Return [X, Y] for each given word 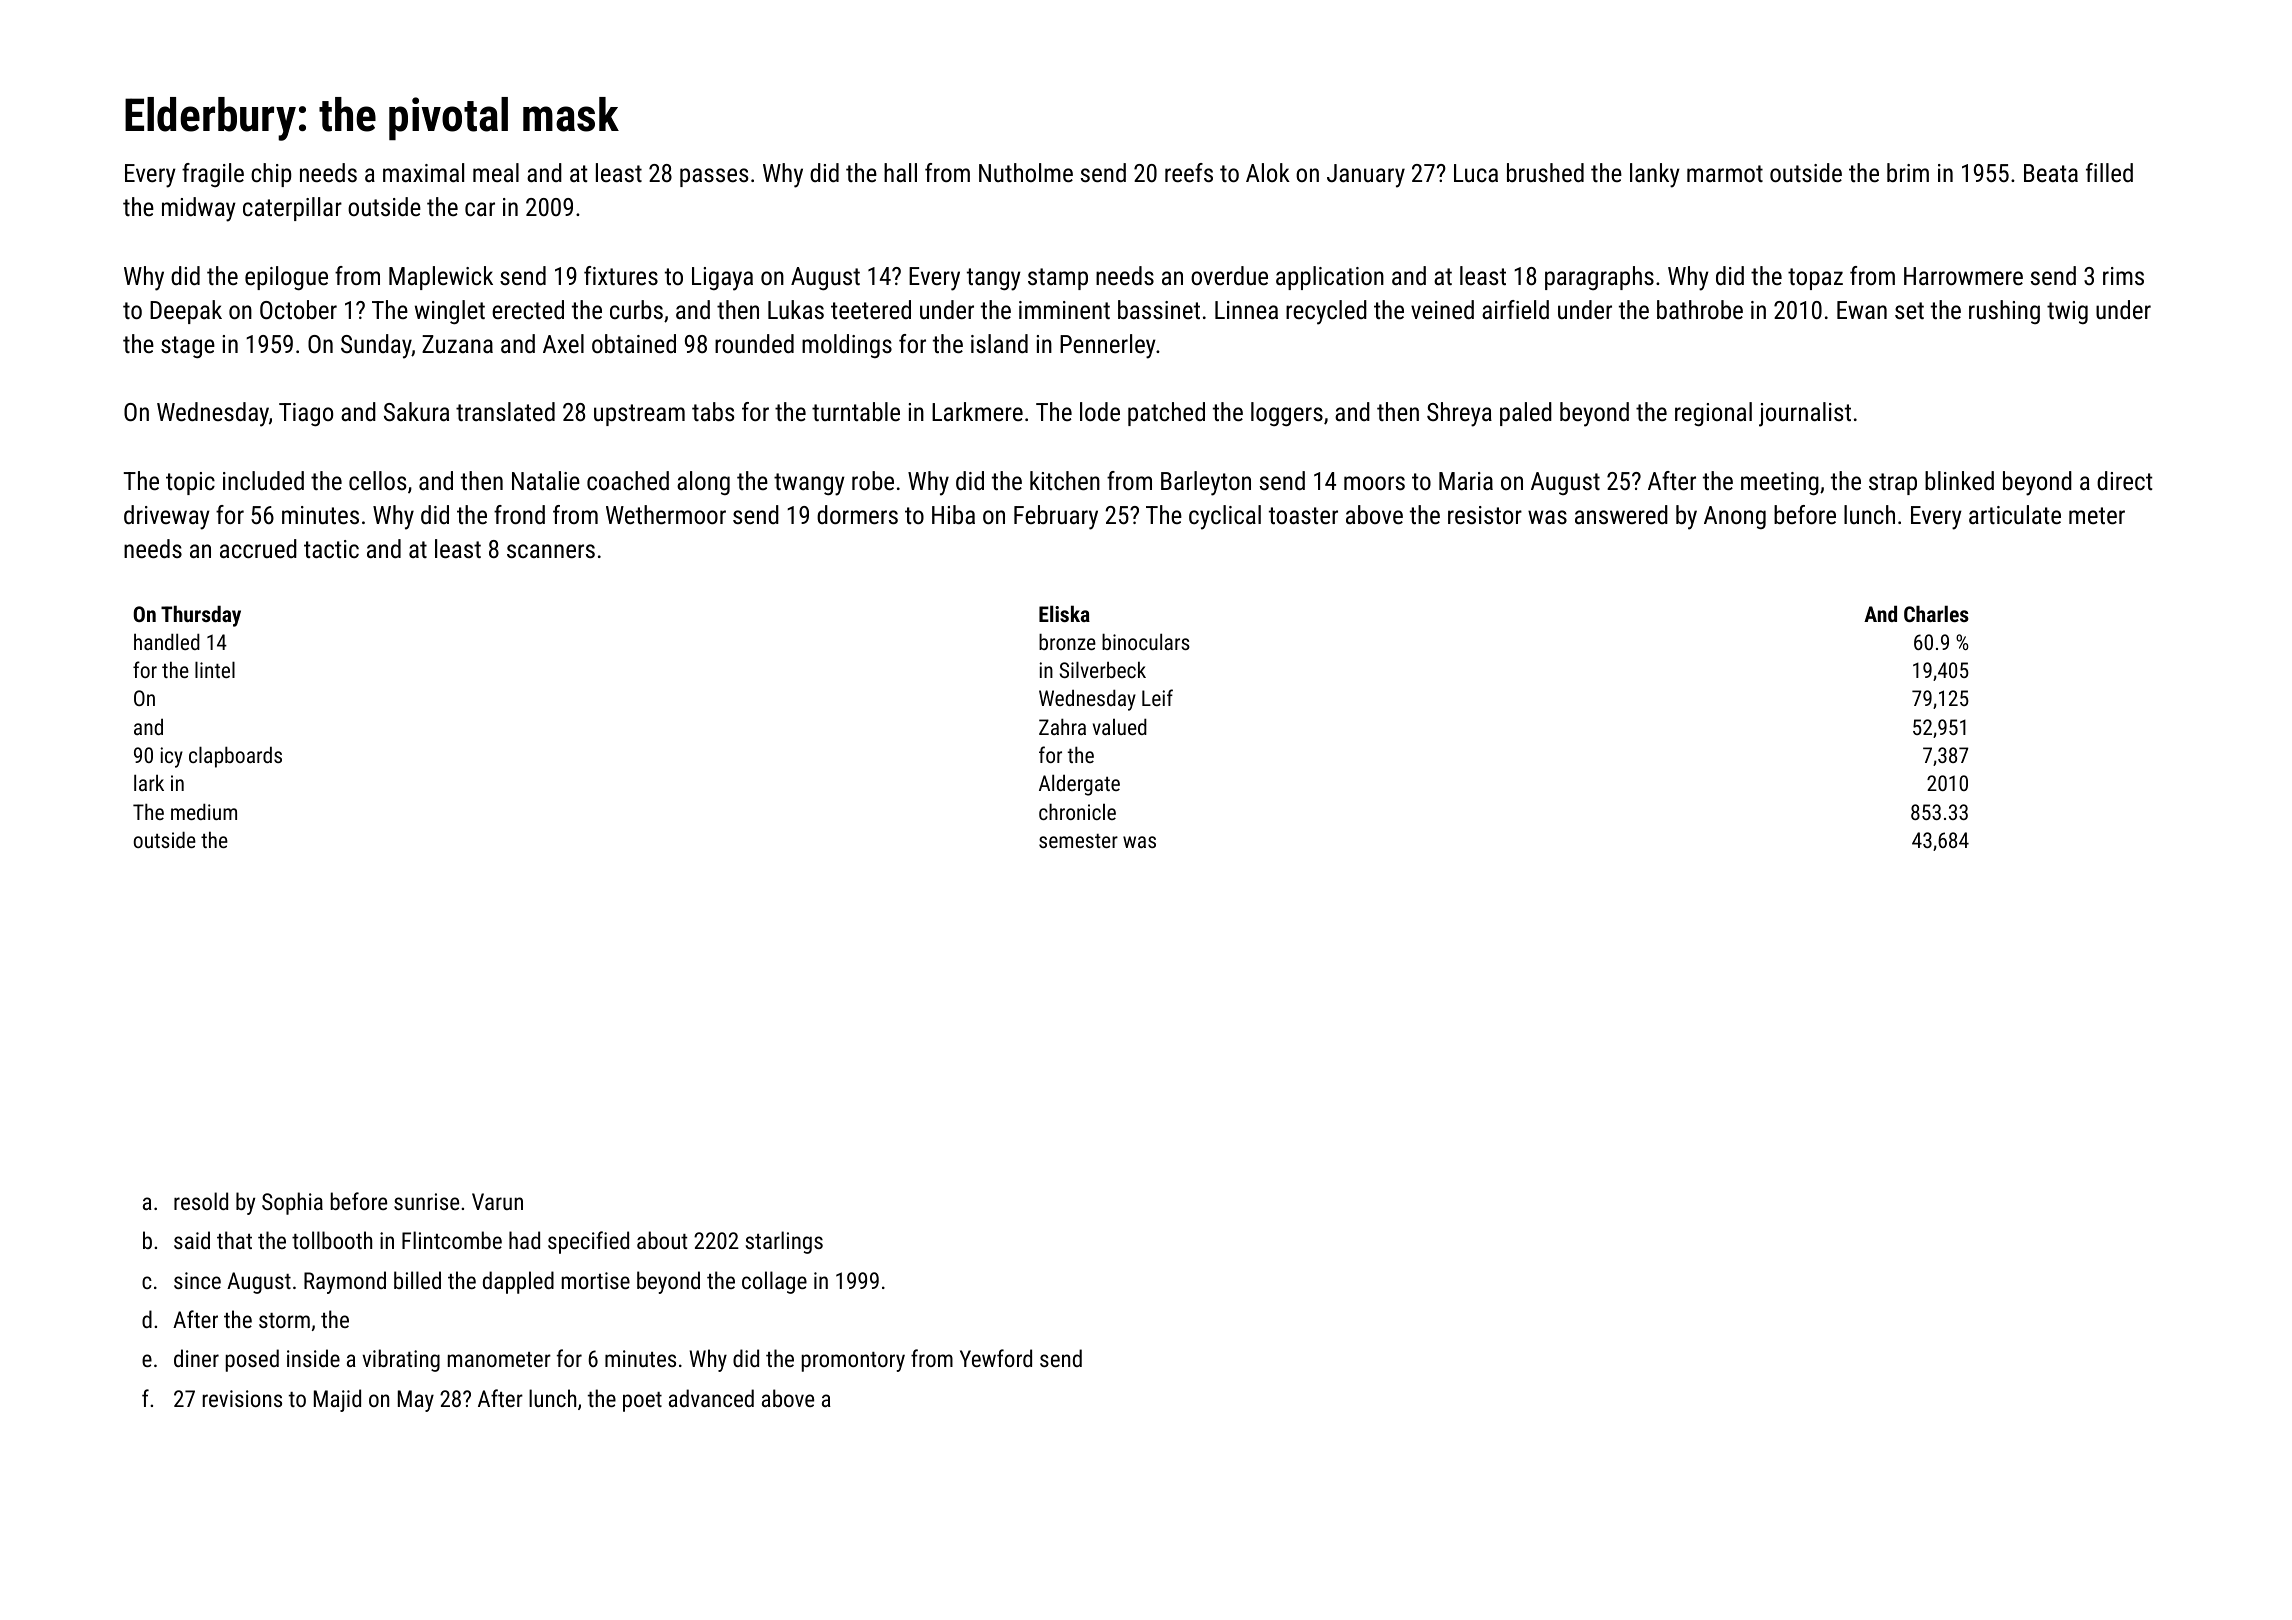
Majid [337, 1400]
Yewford [996, 1358]
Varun [497, 1201]
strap [1893, 484]
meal [496, 172]
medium [204, 811]
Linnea [1246, 310]
